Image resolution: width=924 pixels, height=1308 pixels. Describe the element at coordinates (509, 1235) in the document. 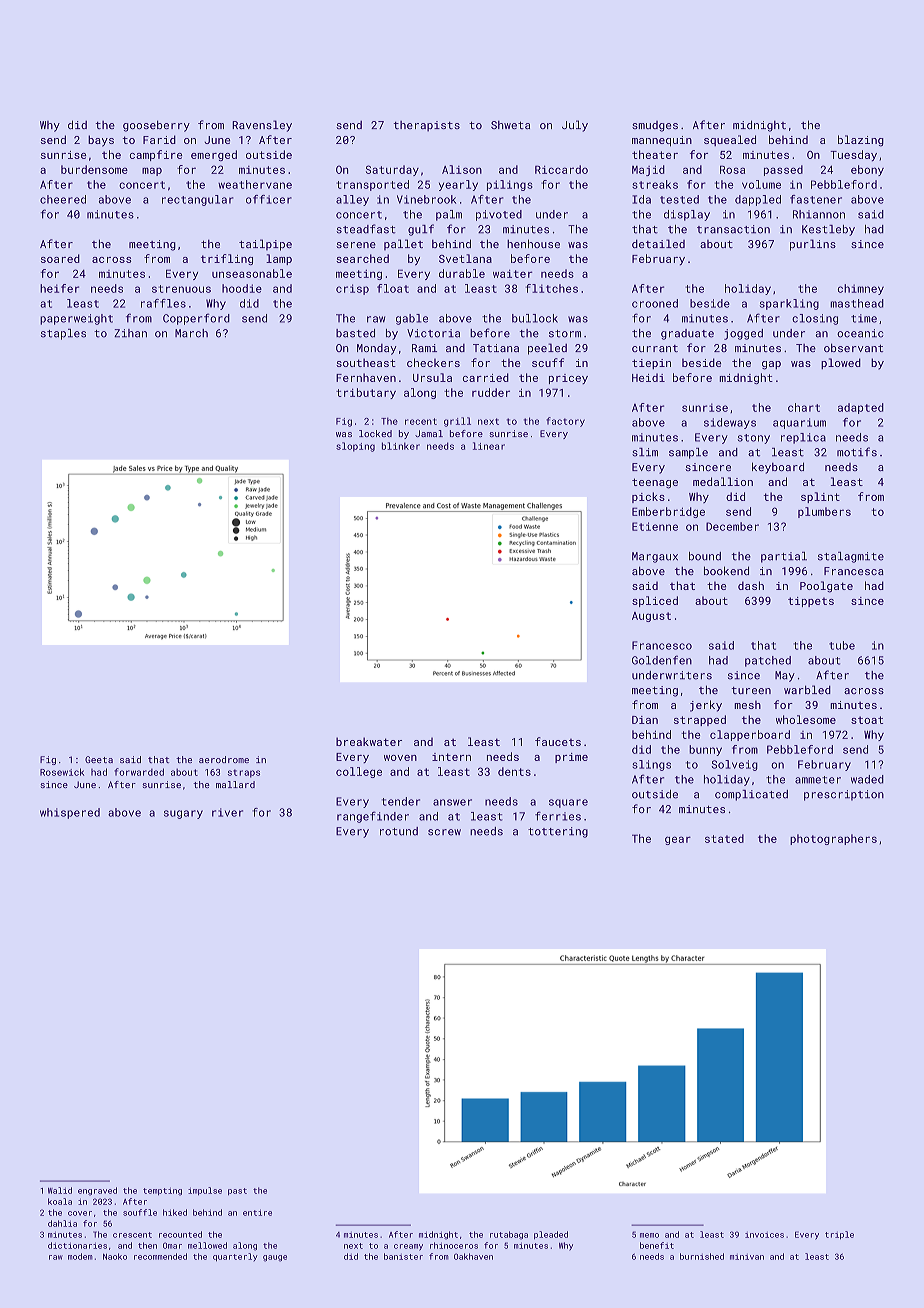

I see `rutabaga` at that location.
